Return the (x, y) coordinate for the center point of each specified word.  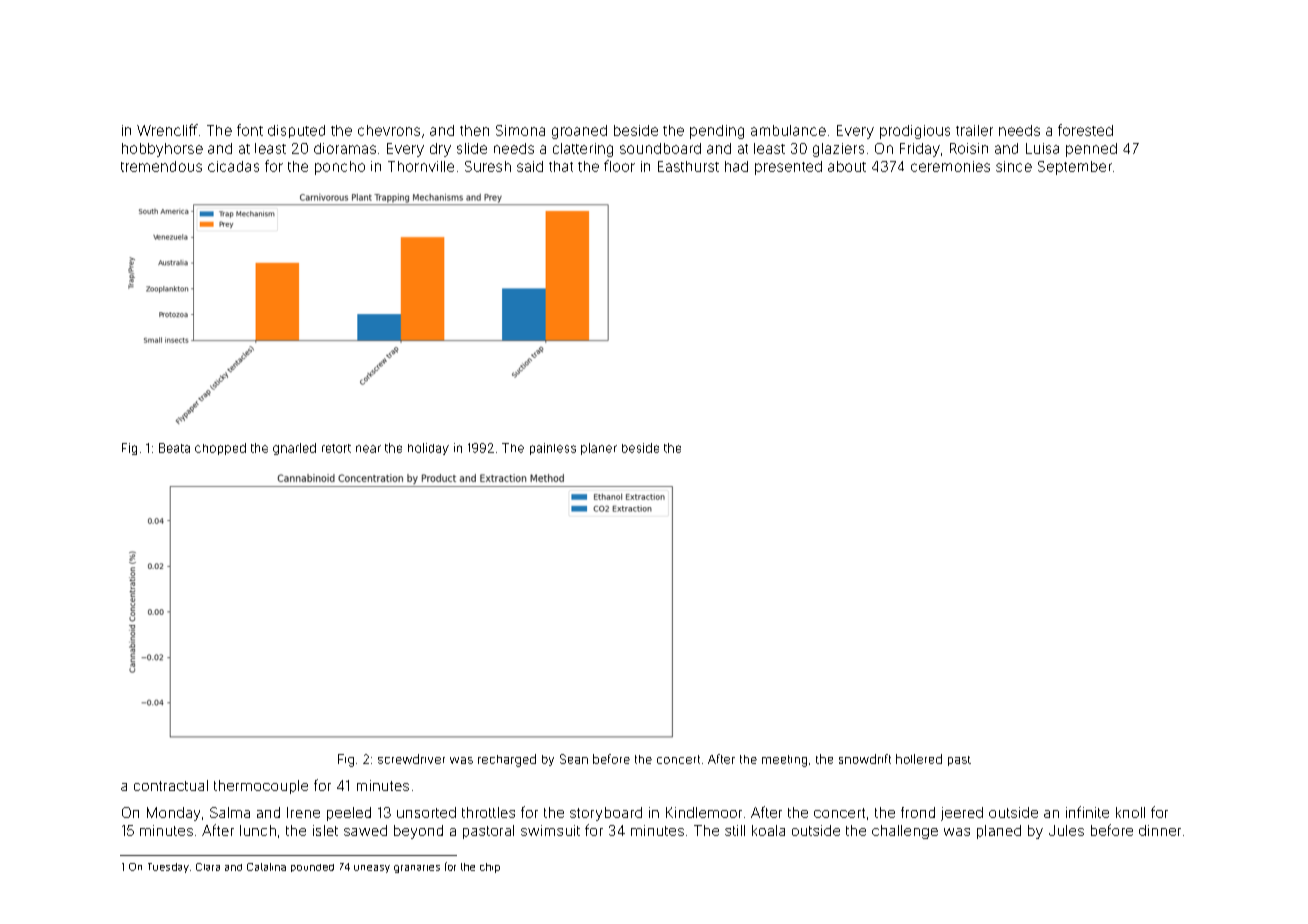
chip (490, 868)
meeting (784, 761)
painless (553, 449)
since (1014, 166)
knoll (1130, 812)
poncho (340, 168)
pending (717, 132)
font (250, 130)
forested (1085, 130)
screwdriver (411, 759)
